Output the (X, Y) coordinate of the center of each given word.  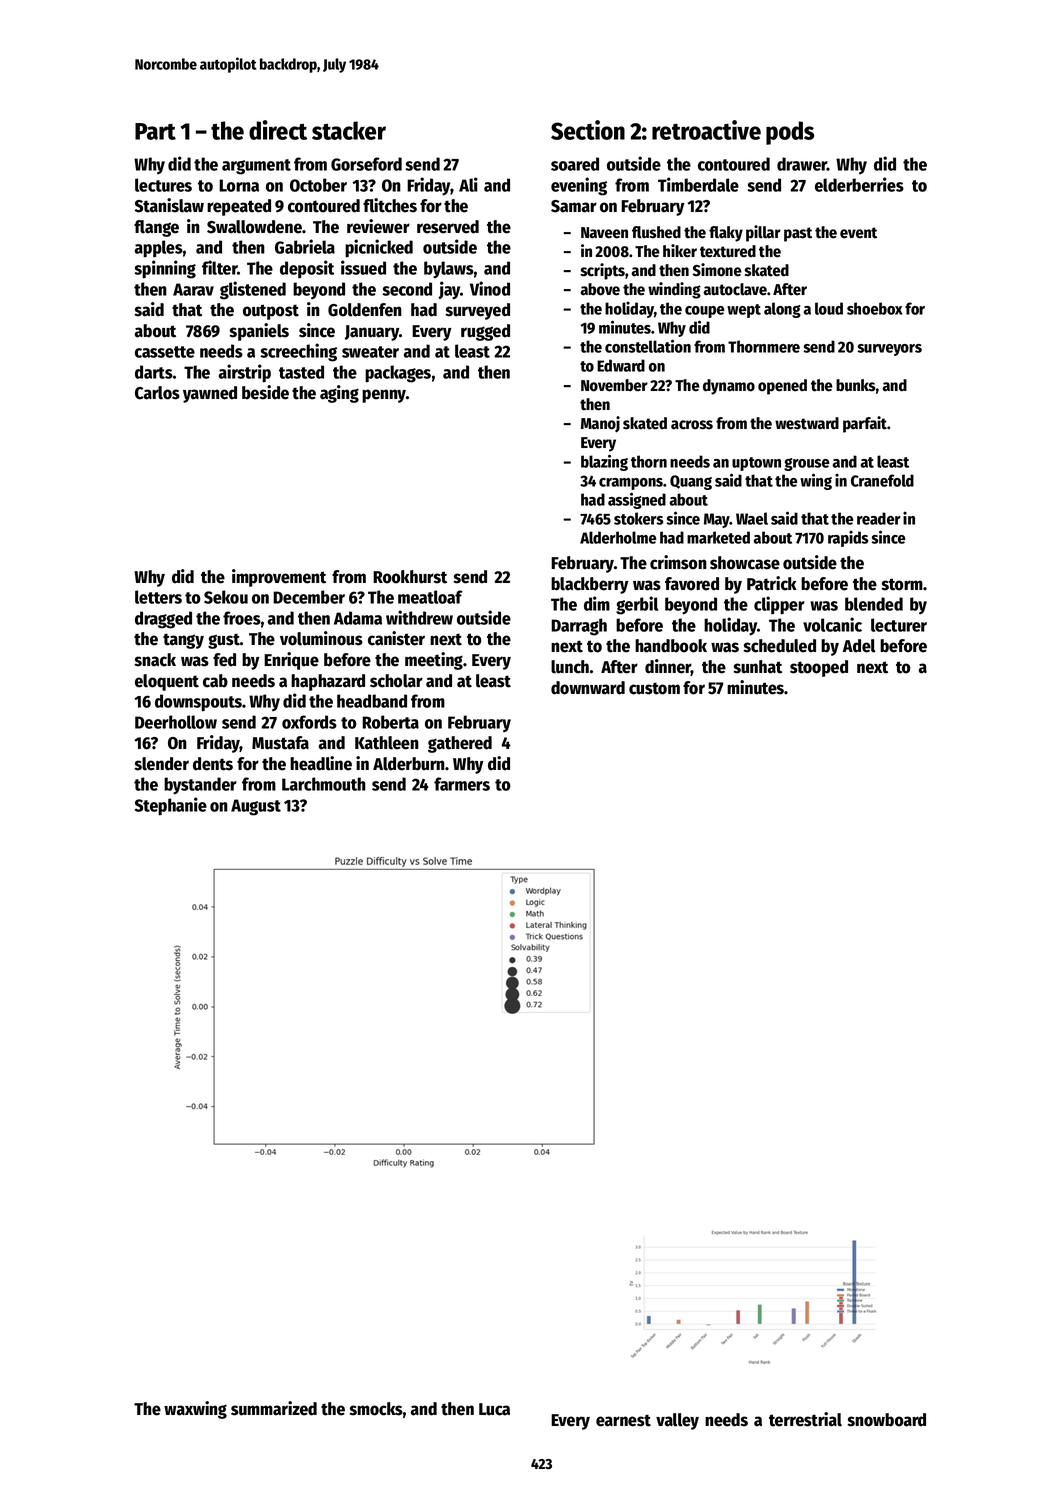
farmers (462, 784)
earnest (623, 1420)
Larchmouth (324, 784)
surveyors (889, 350)
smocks (376, 1409)
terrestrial (805, 1419)
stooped (819, 668)
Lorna (239, 185)
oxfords (309, 722)
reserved (448, 227)
